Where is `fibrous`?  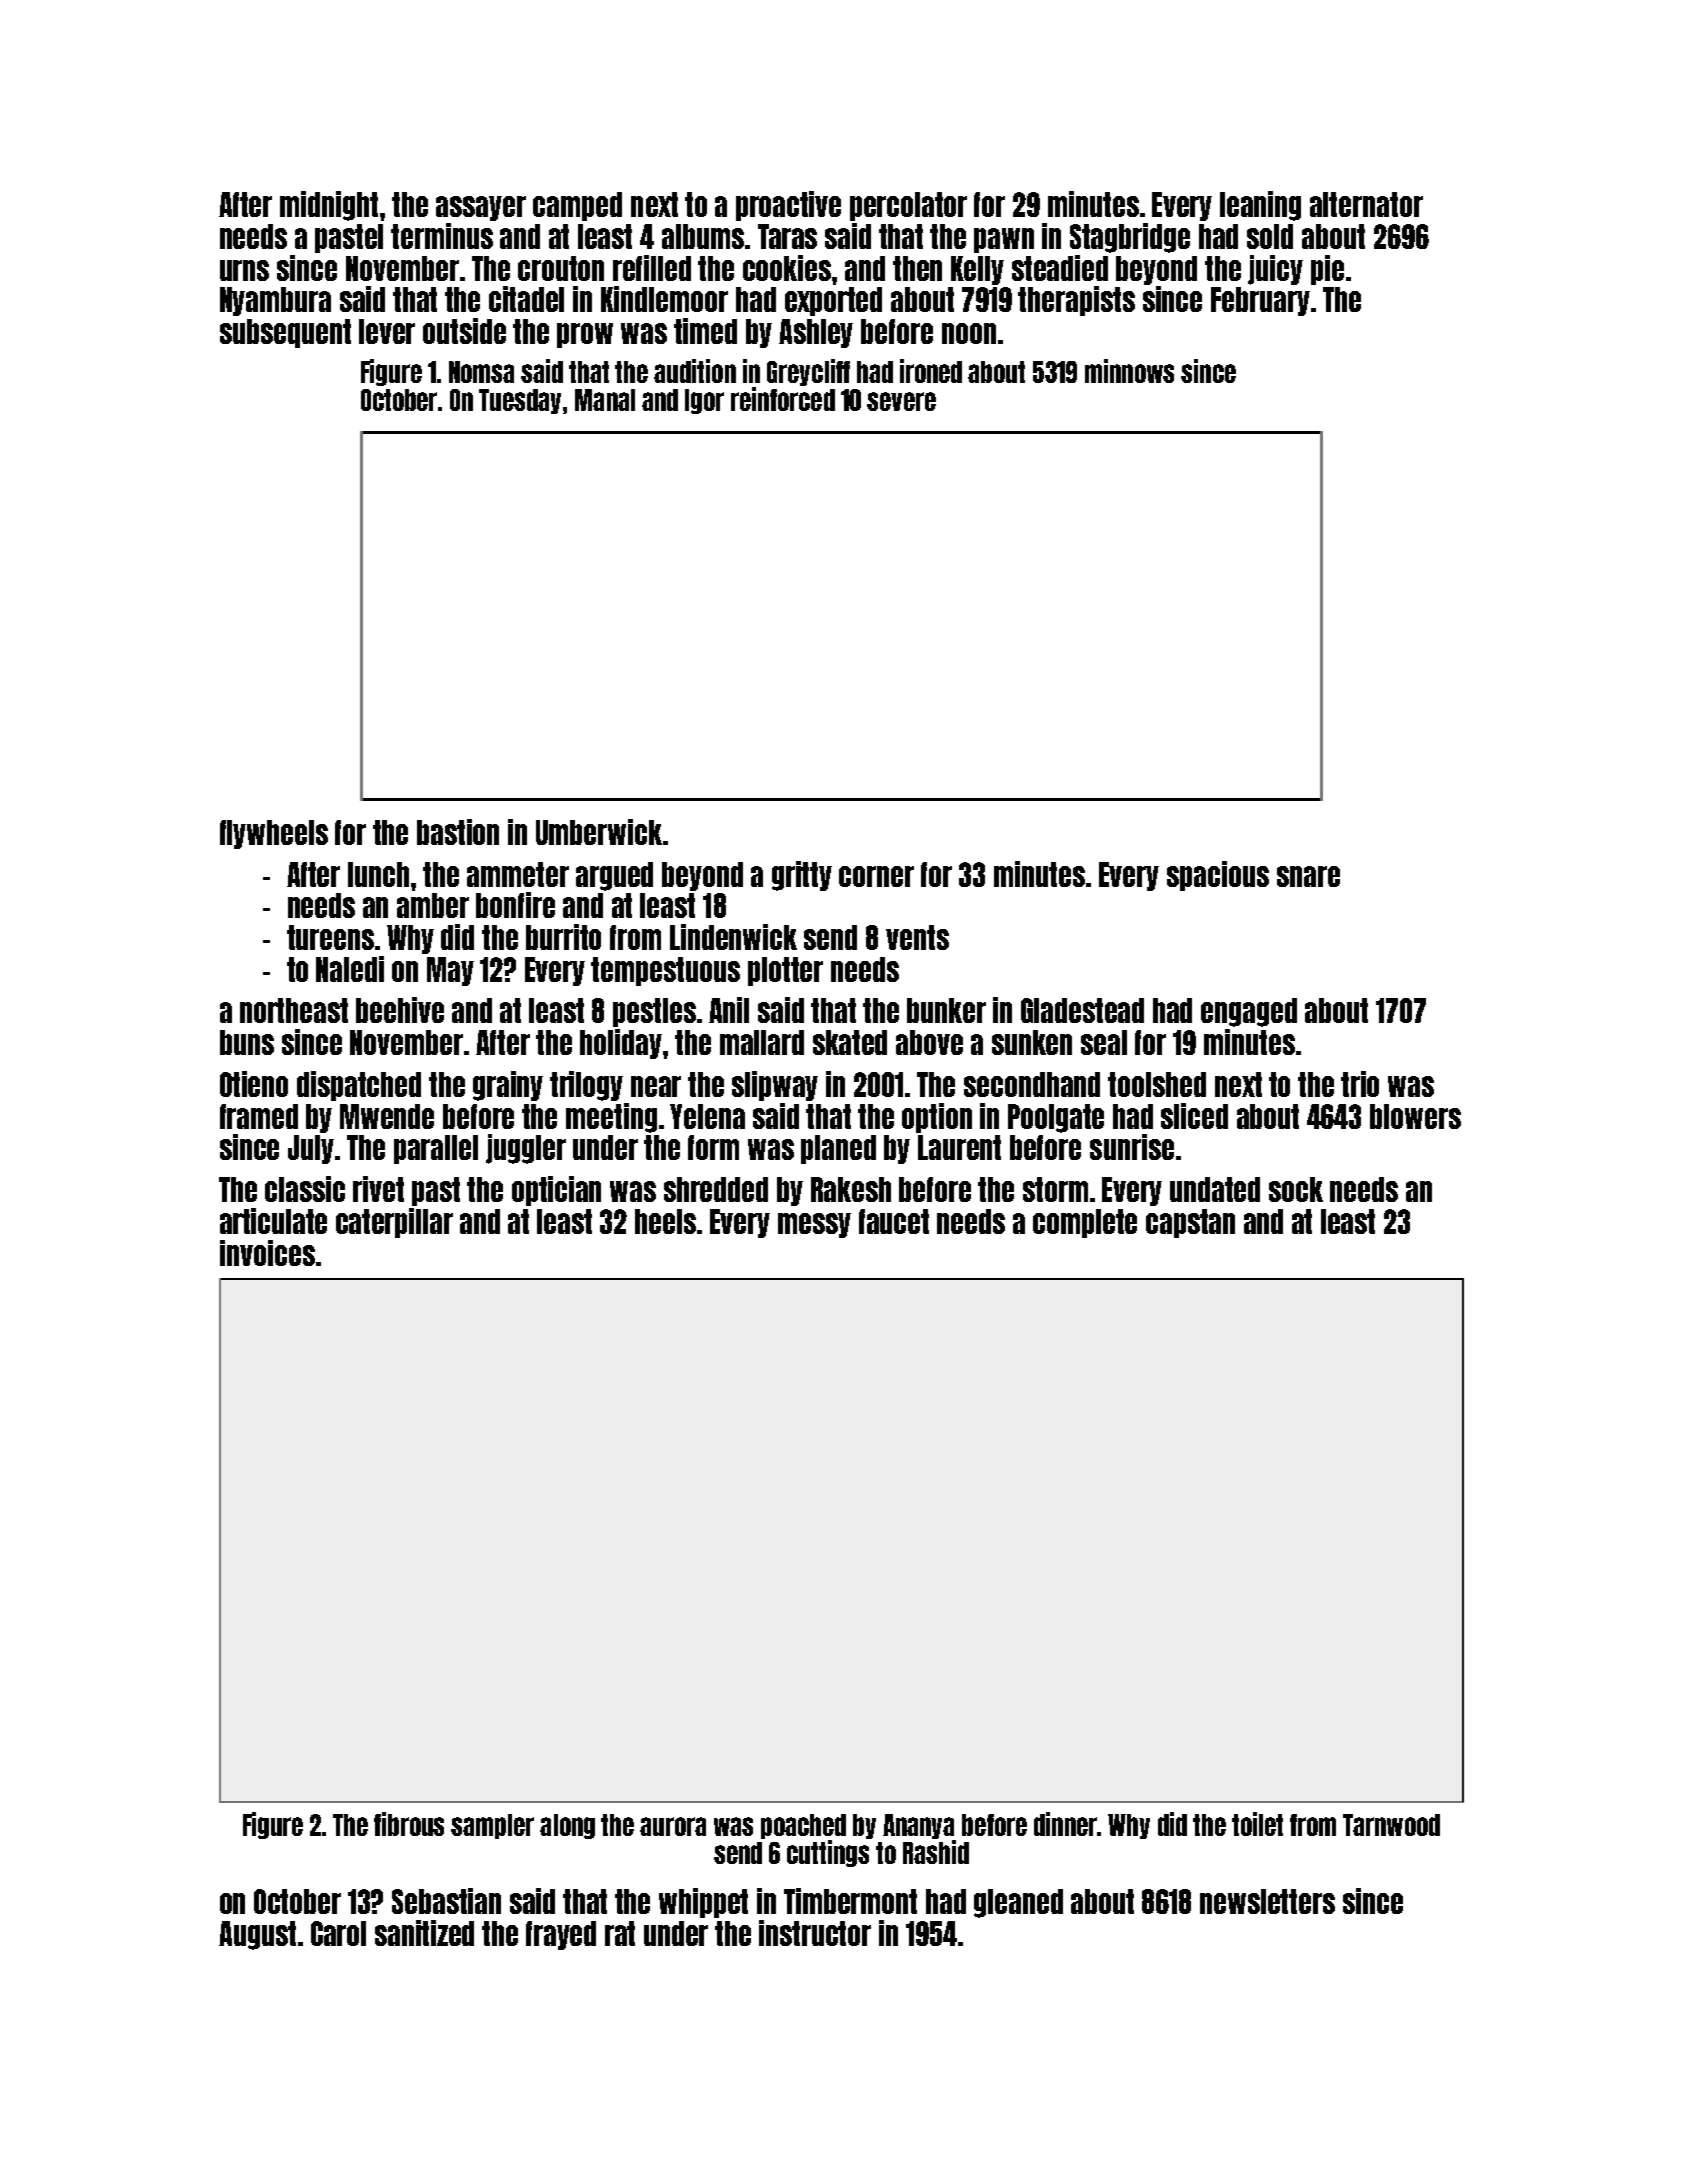 fibrous is located at coordinates (409, 1824).
